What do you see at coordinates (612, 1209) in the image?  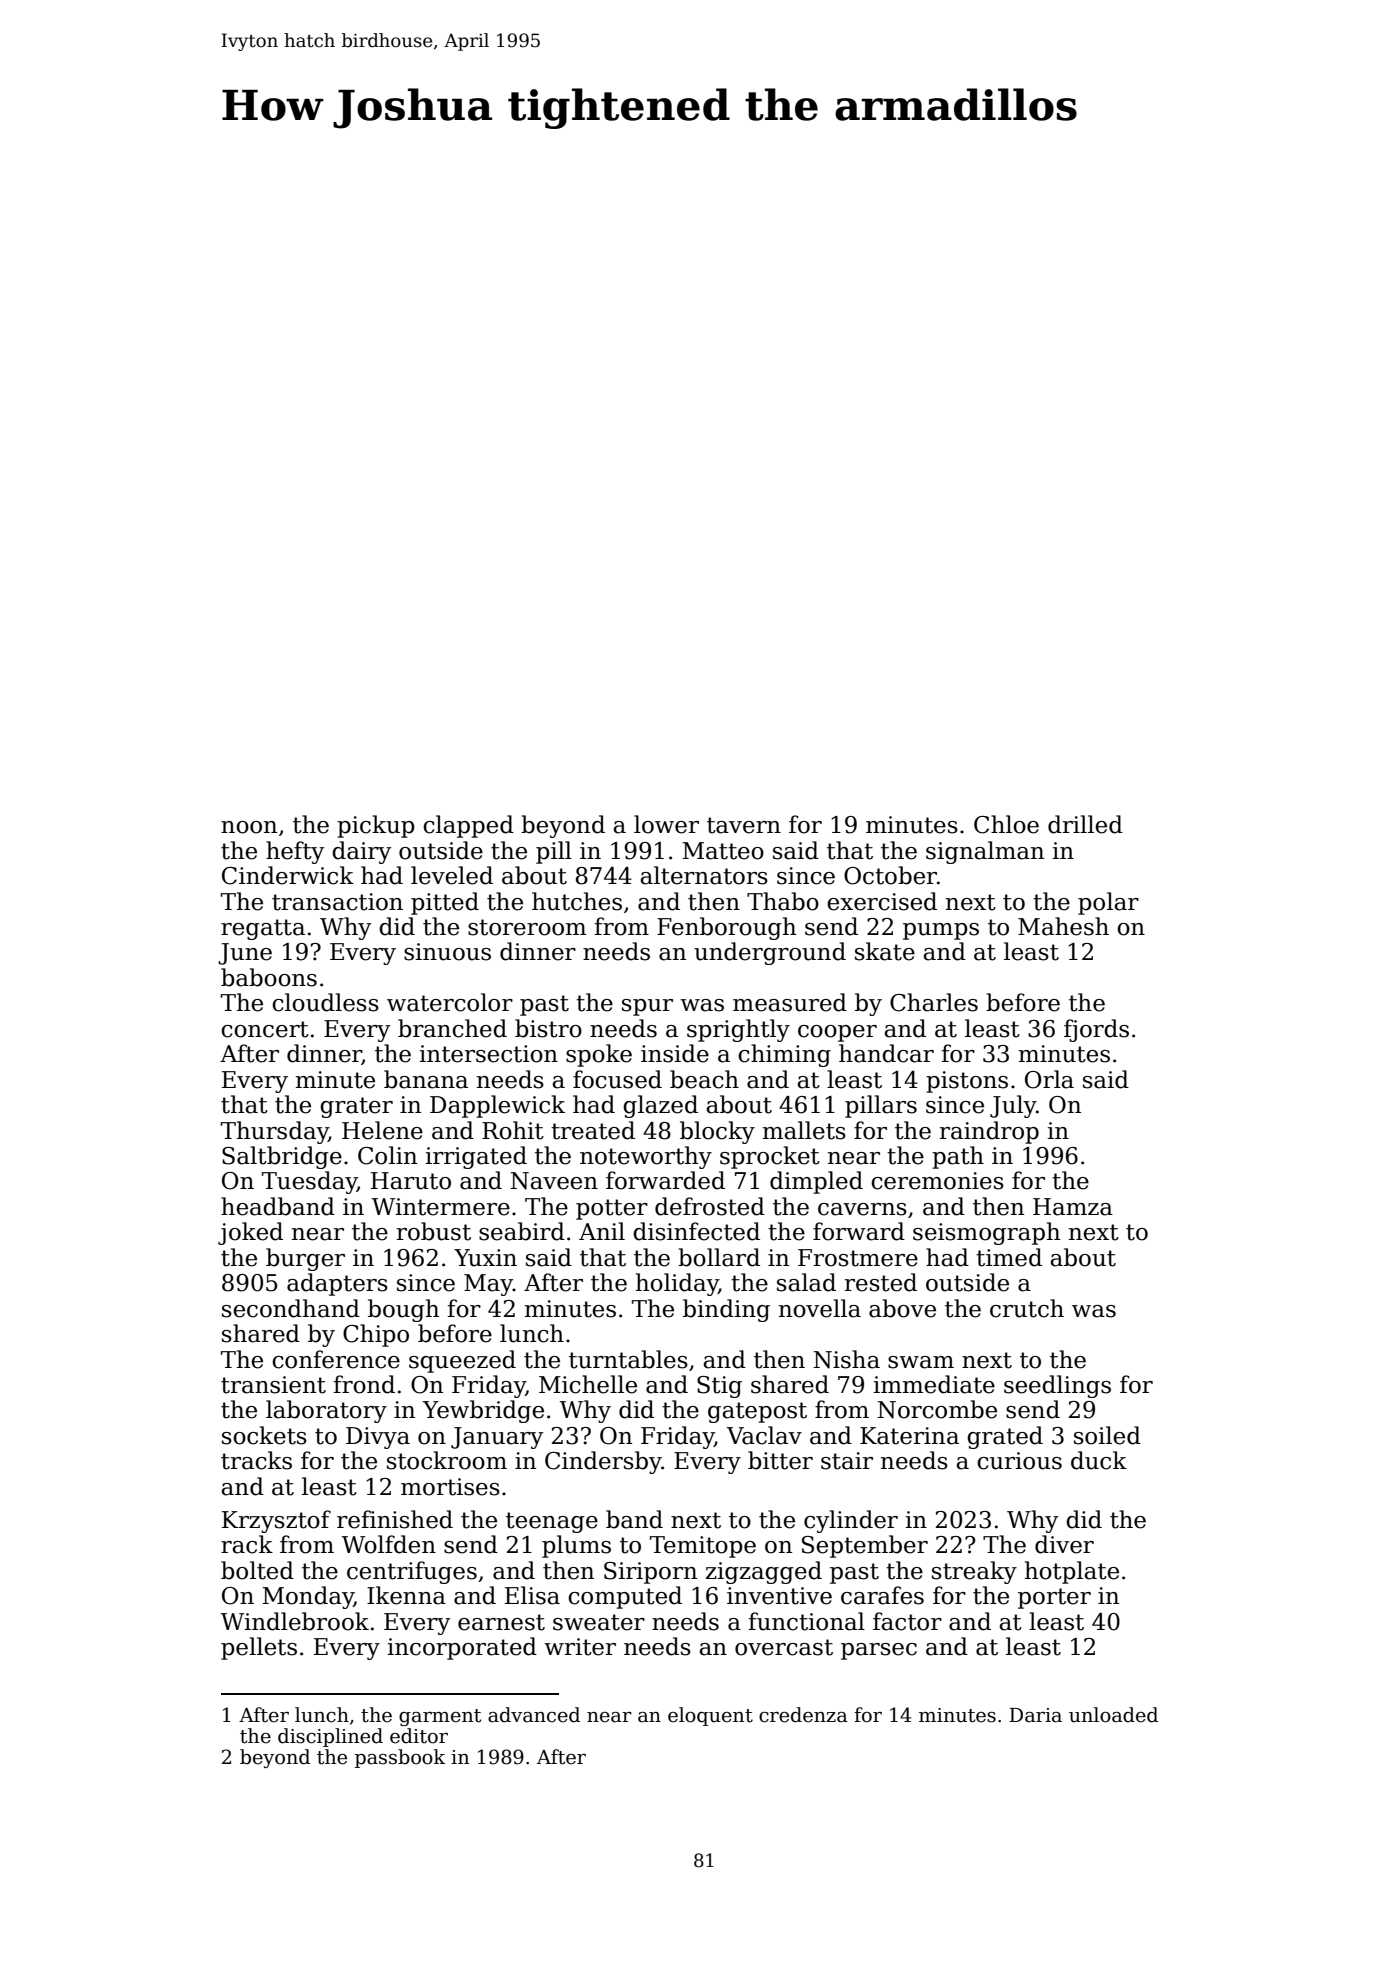 I see `potter` at bounding box center [612, 1209].
